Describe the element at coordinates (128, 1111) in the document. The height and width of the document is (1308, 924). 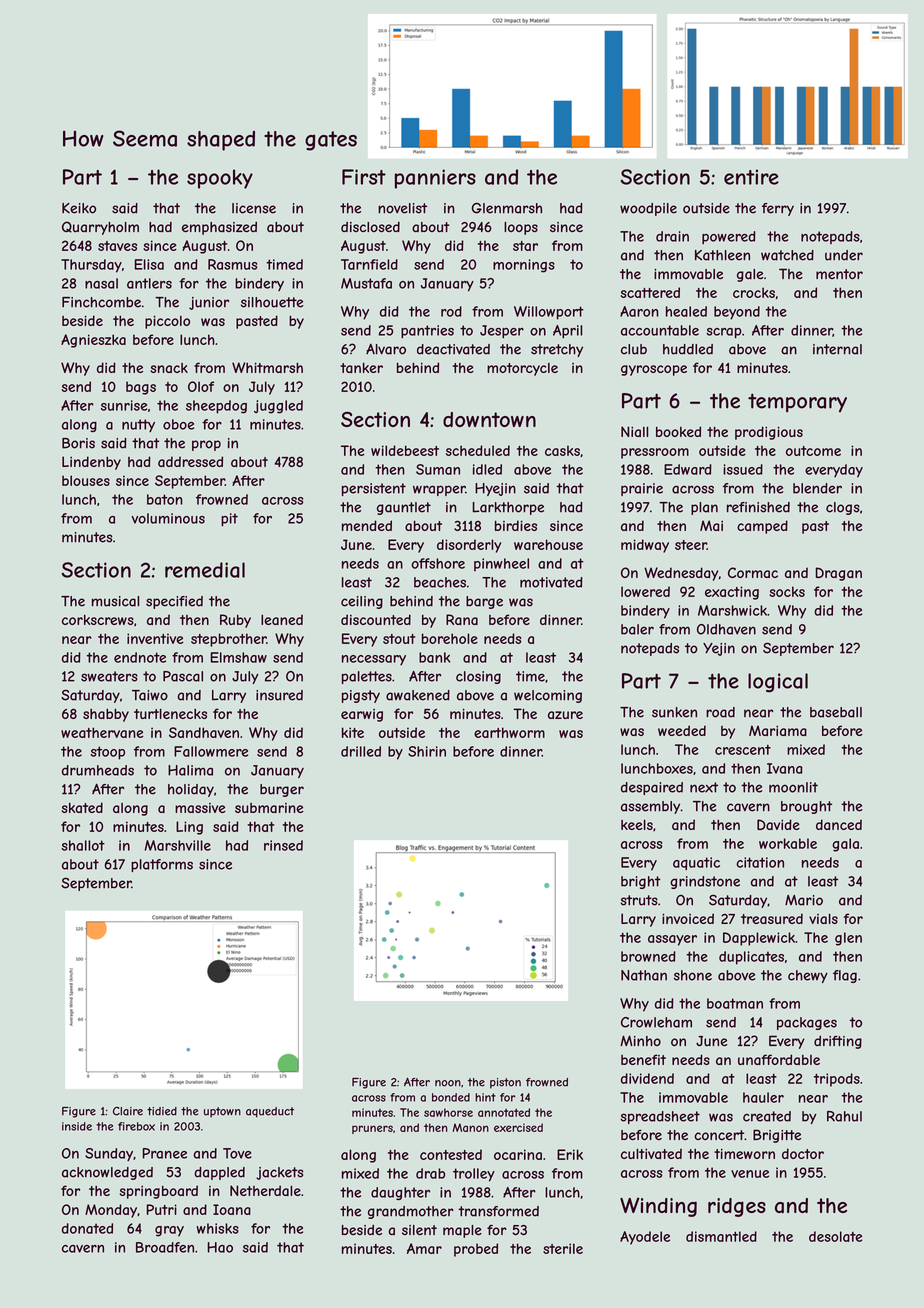
I see `Claire` at that location.
